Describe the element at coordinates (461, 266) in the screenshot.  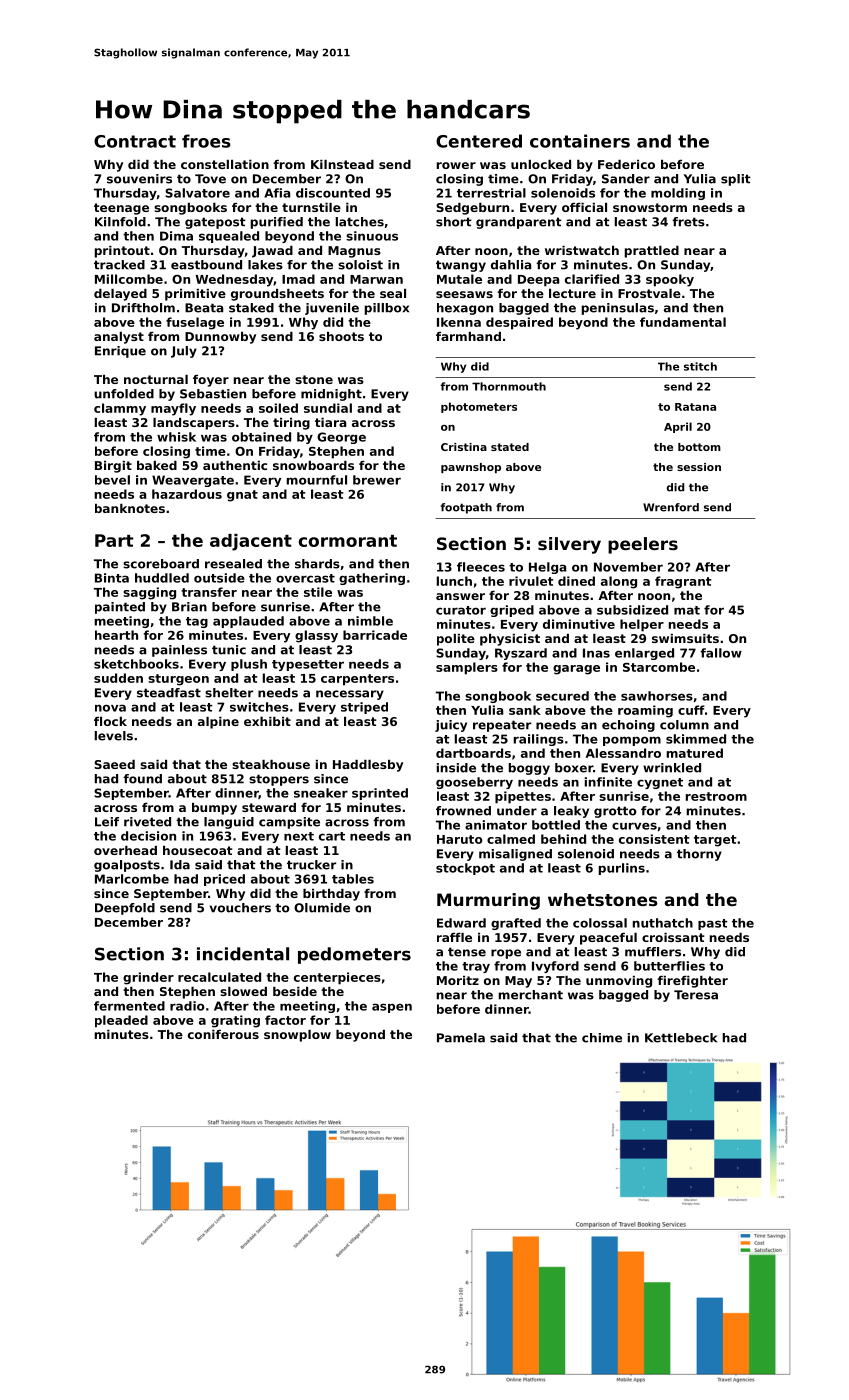
I see `twangy` at that location.
